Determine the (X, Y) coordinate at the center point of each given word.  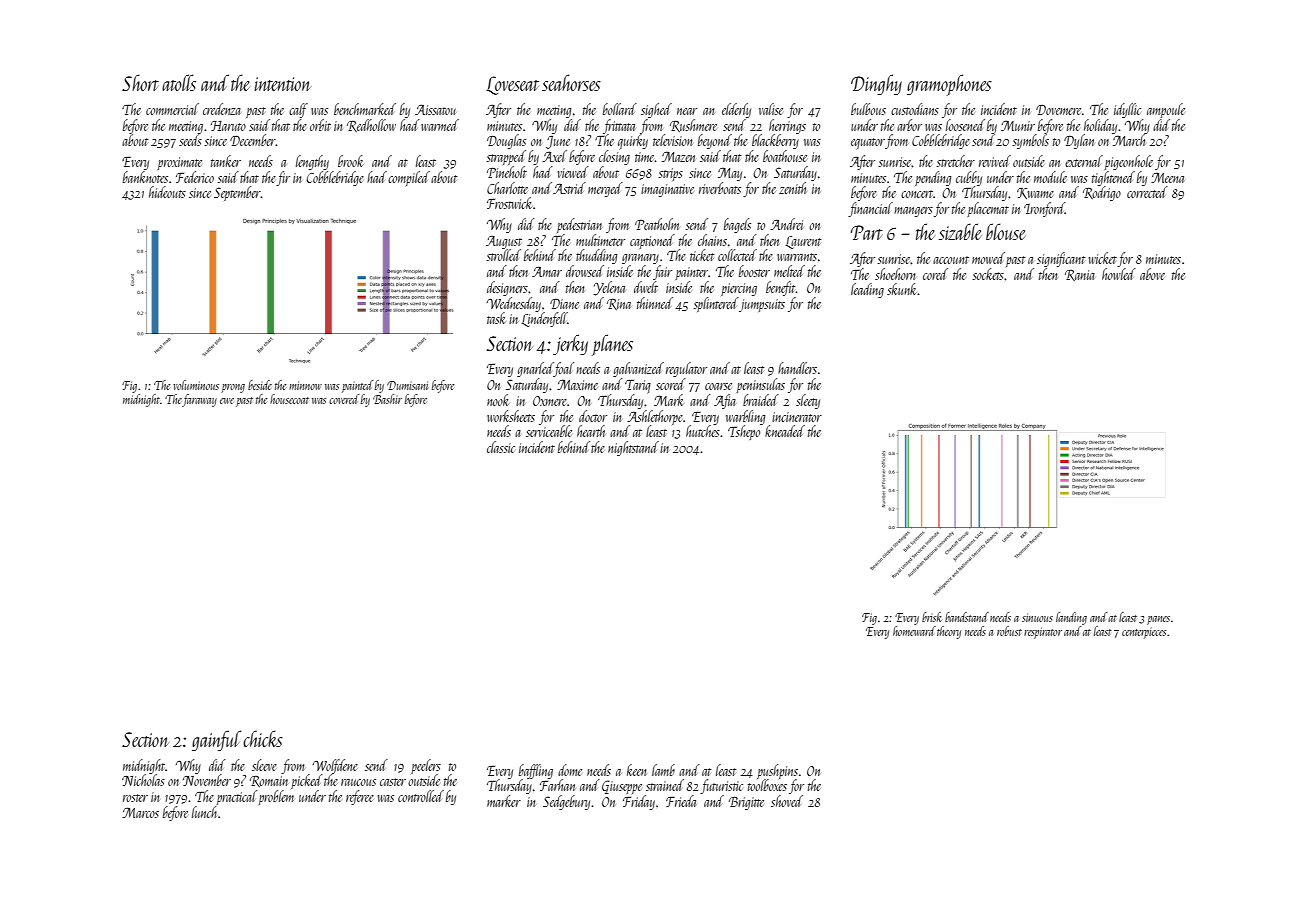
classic (501, 447)
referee (360, 797)
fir (283, 178)
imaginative (667, 190)
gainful (216, 740)
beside (260, 385)
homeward (914, 631)
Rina (619, 304)
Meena (1167, 177)
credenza (222, 109)
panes (1158, 620)
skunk (902, 289)
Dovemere (1058, 110)
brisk (932, 617)
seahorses (571, 82)
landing (1071, 618)
